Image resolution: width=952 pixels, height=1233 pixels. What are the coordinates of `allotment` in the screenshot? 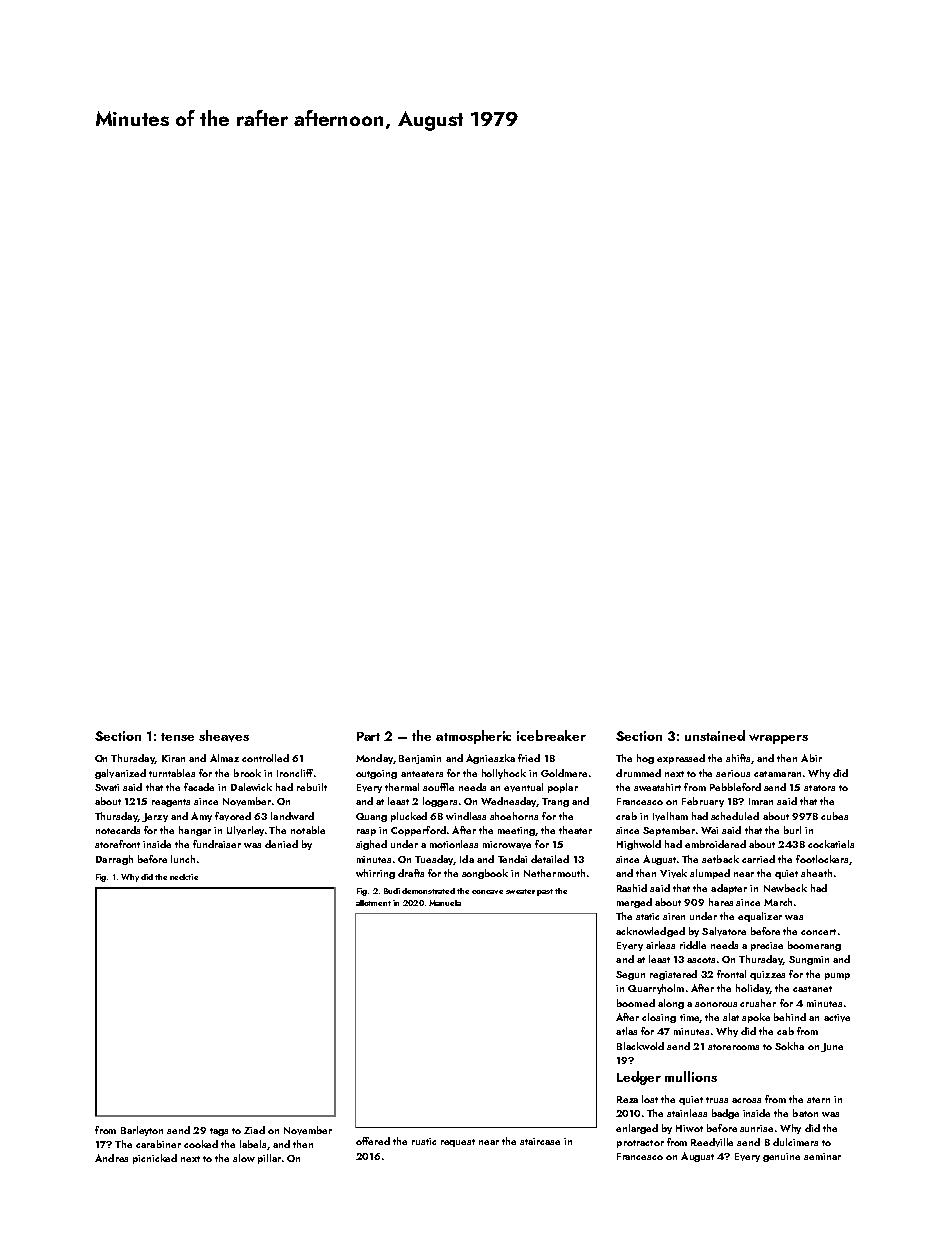 It's located at (373, 903).
